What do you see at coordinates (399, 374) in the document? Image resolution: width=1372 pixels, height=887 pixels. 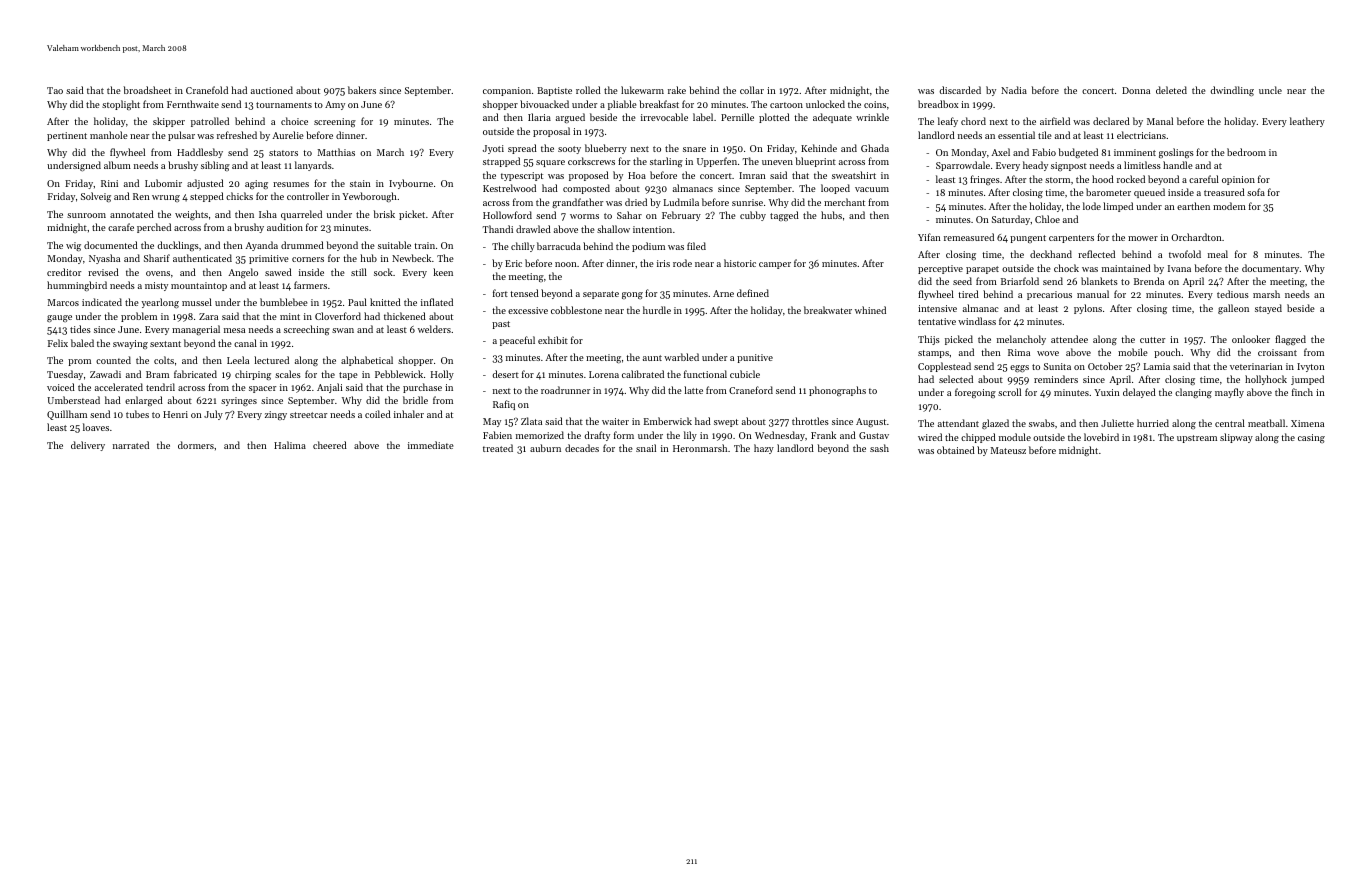 I see `Pebblewick` at bounding box center [399, 374].
